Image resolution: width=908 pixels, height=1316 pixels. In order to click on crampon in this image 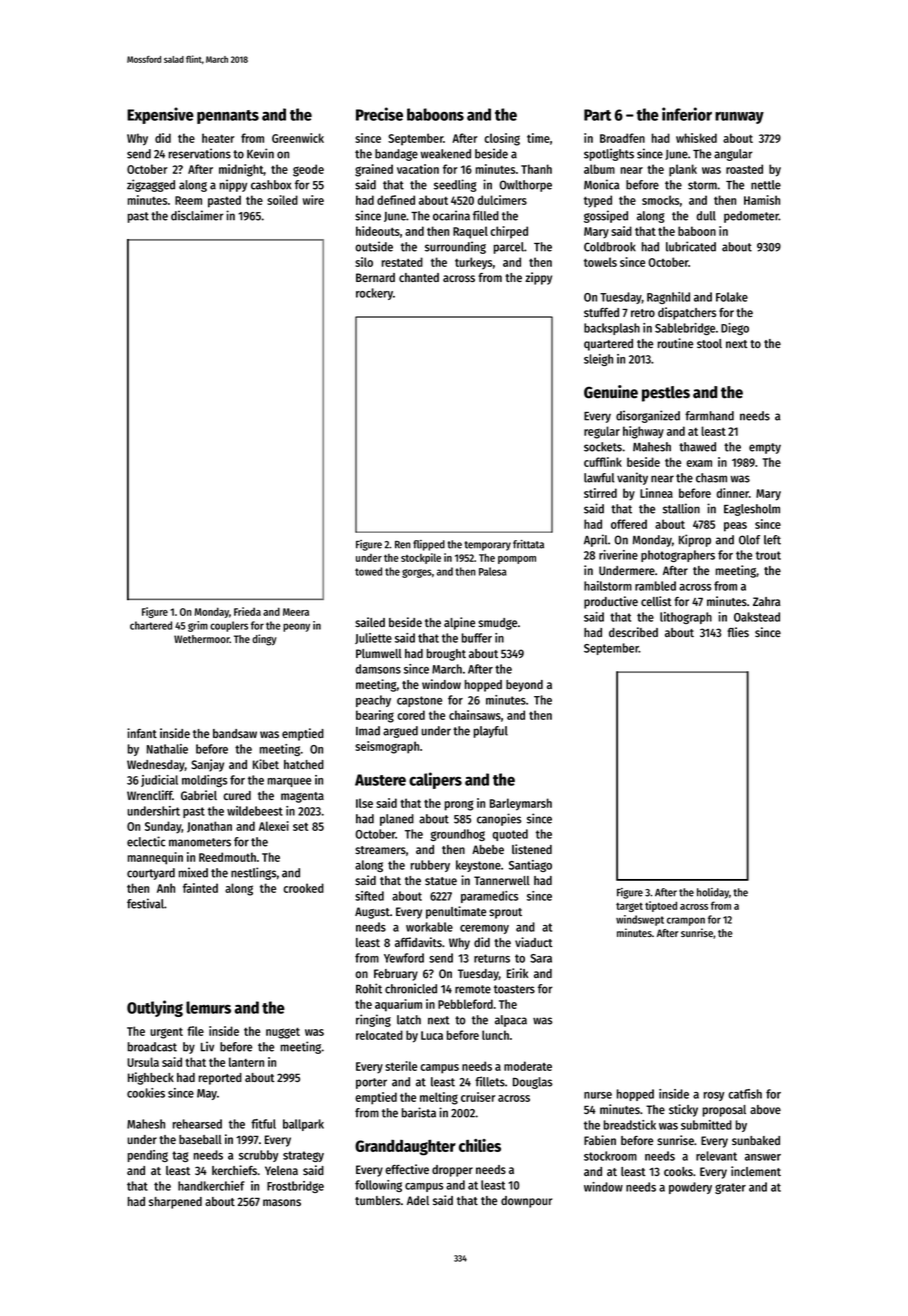, I will do `click(686, 921)`.
